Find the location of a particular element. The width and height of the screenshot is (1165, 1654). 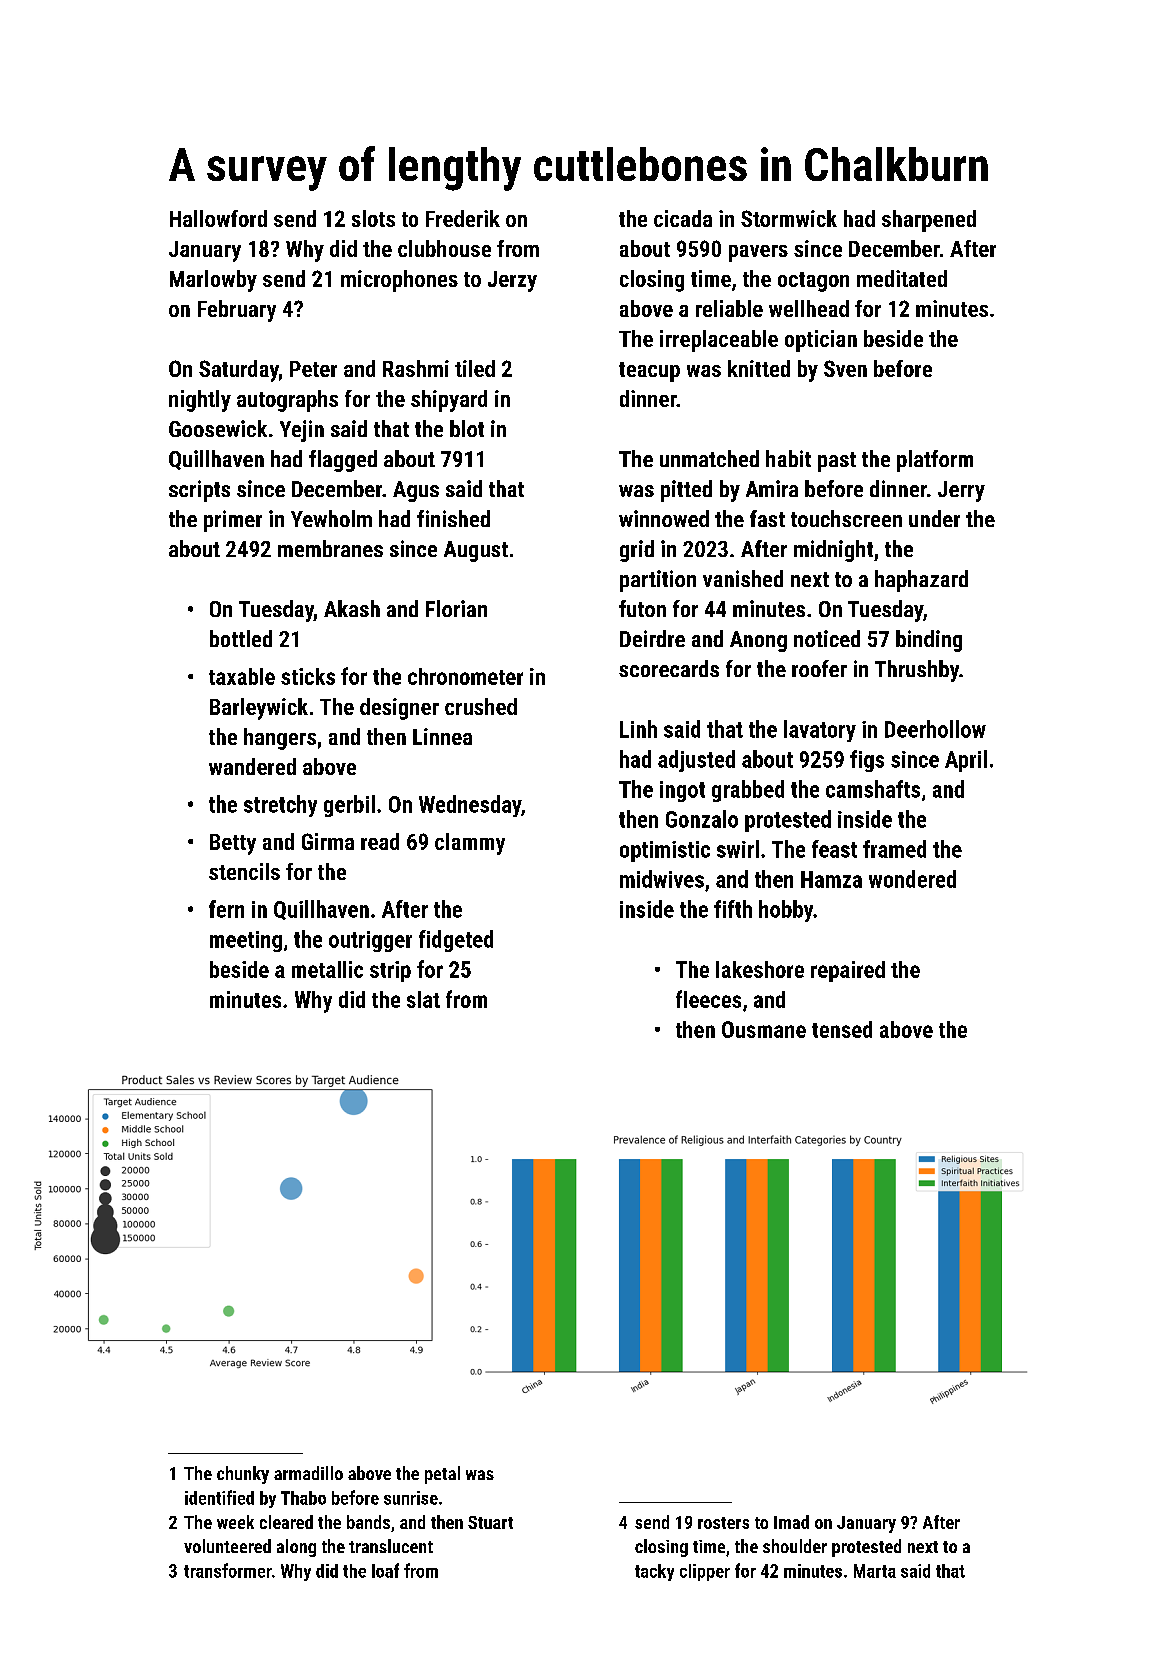

Thrushby is located at coordinates (917, 671).
